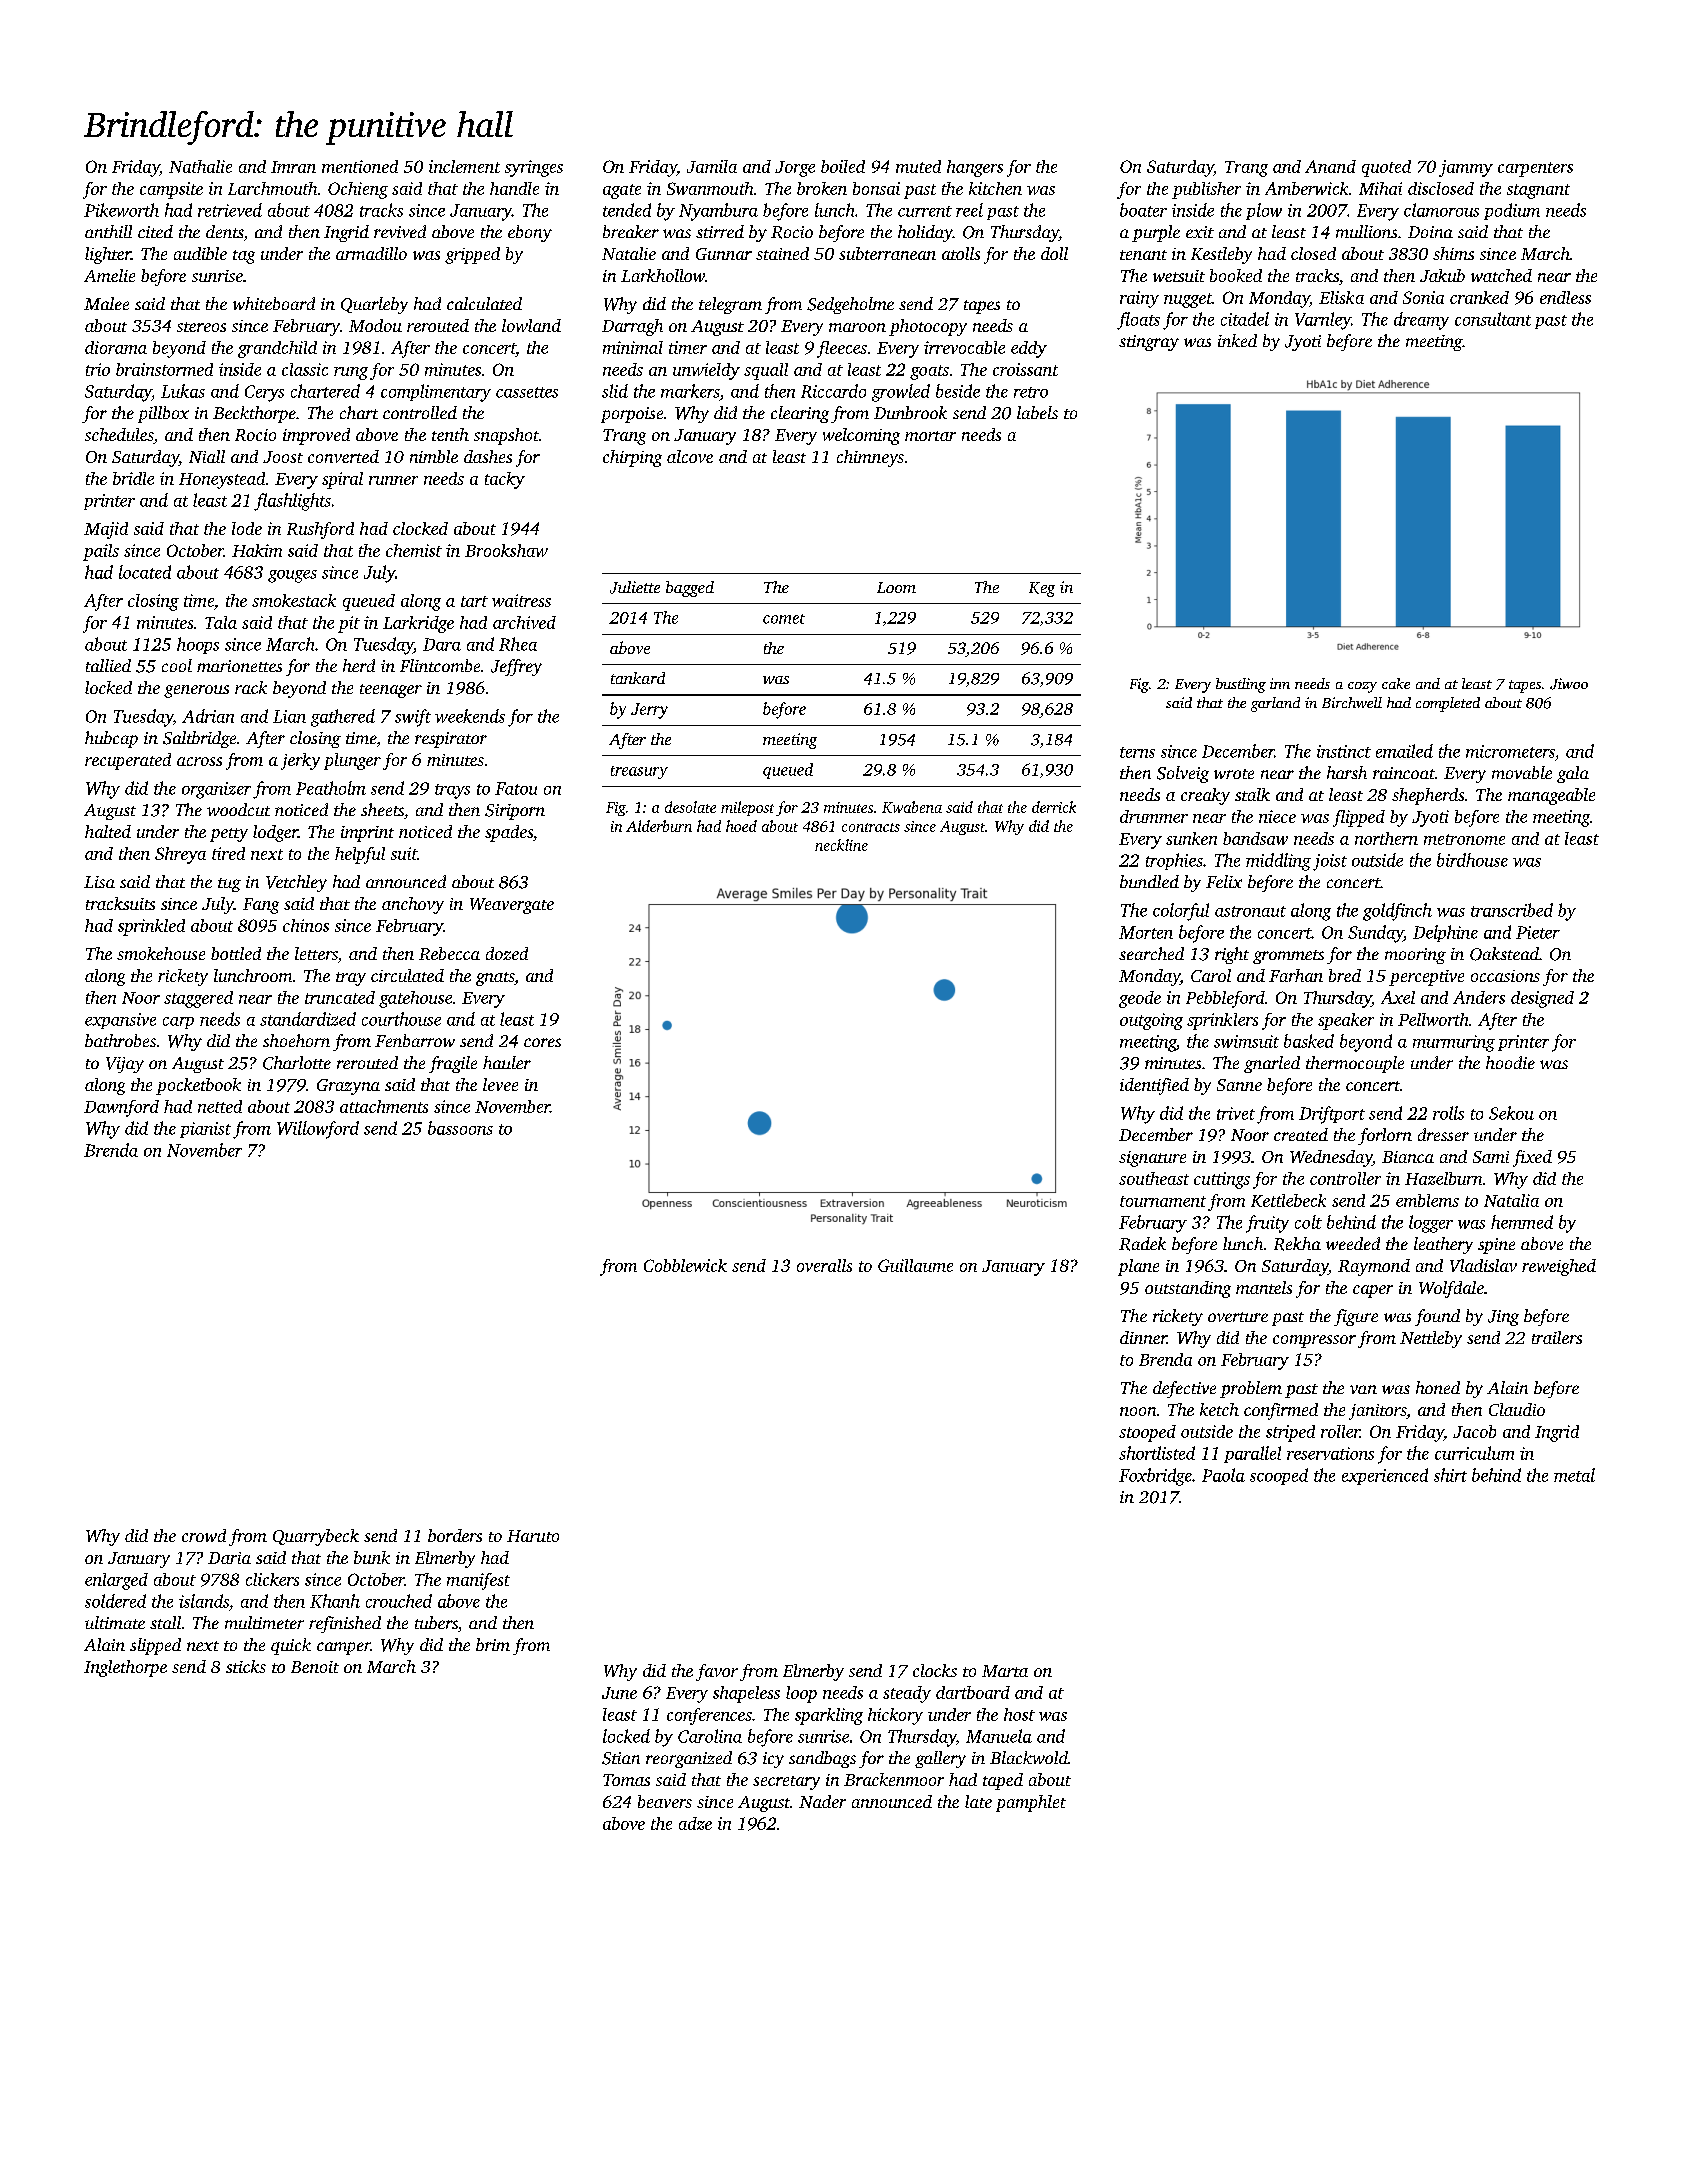  Describe the element at coordinates (1140, 999) in the document. I see `geode` at that location.
